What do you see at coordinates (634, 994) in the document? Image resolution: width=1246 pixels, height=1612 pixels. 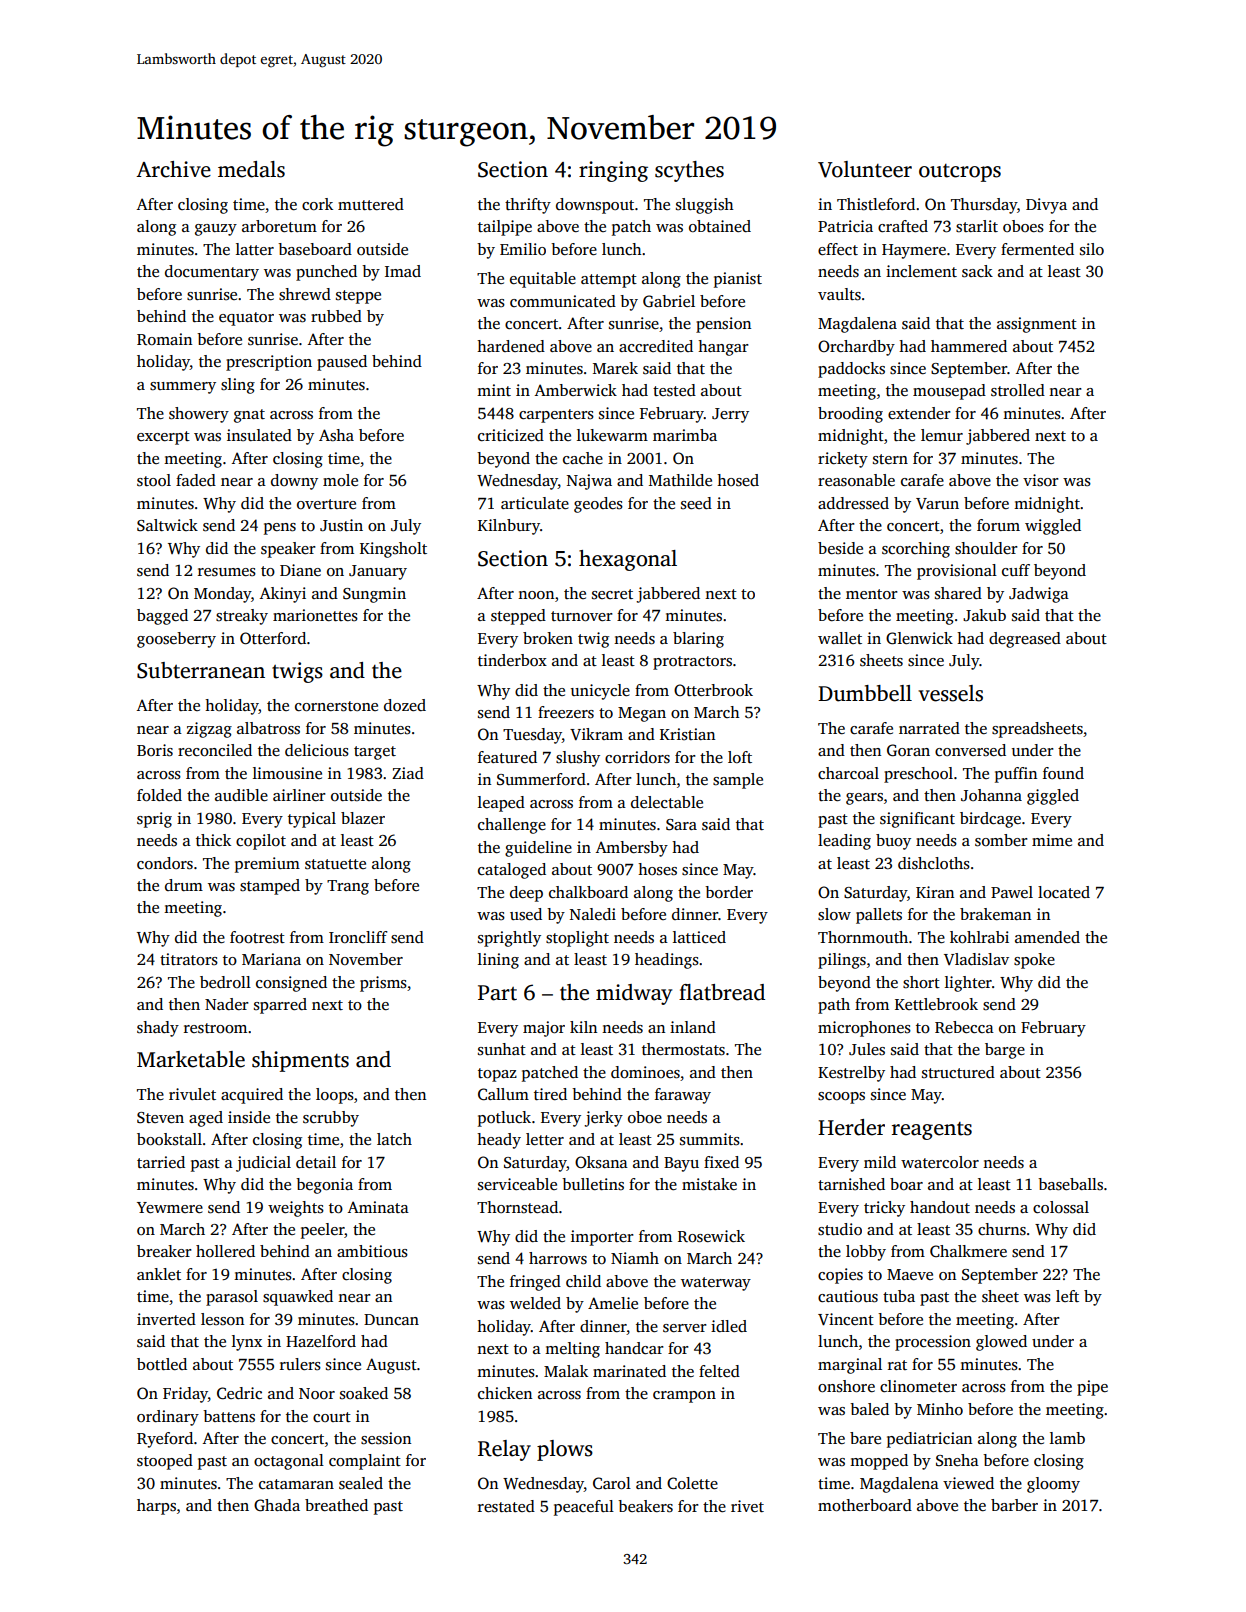 I see `midway` at bounding box center [634, 994].
